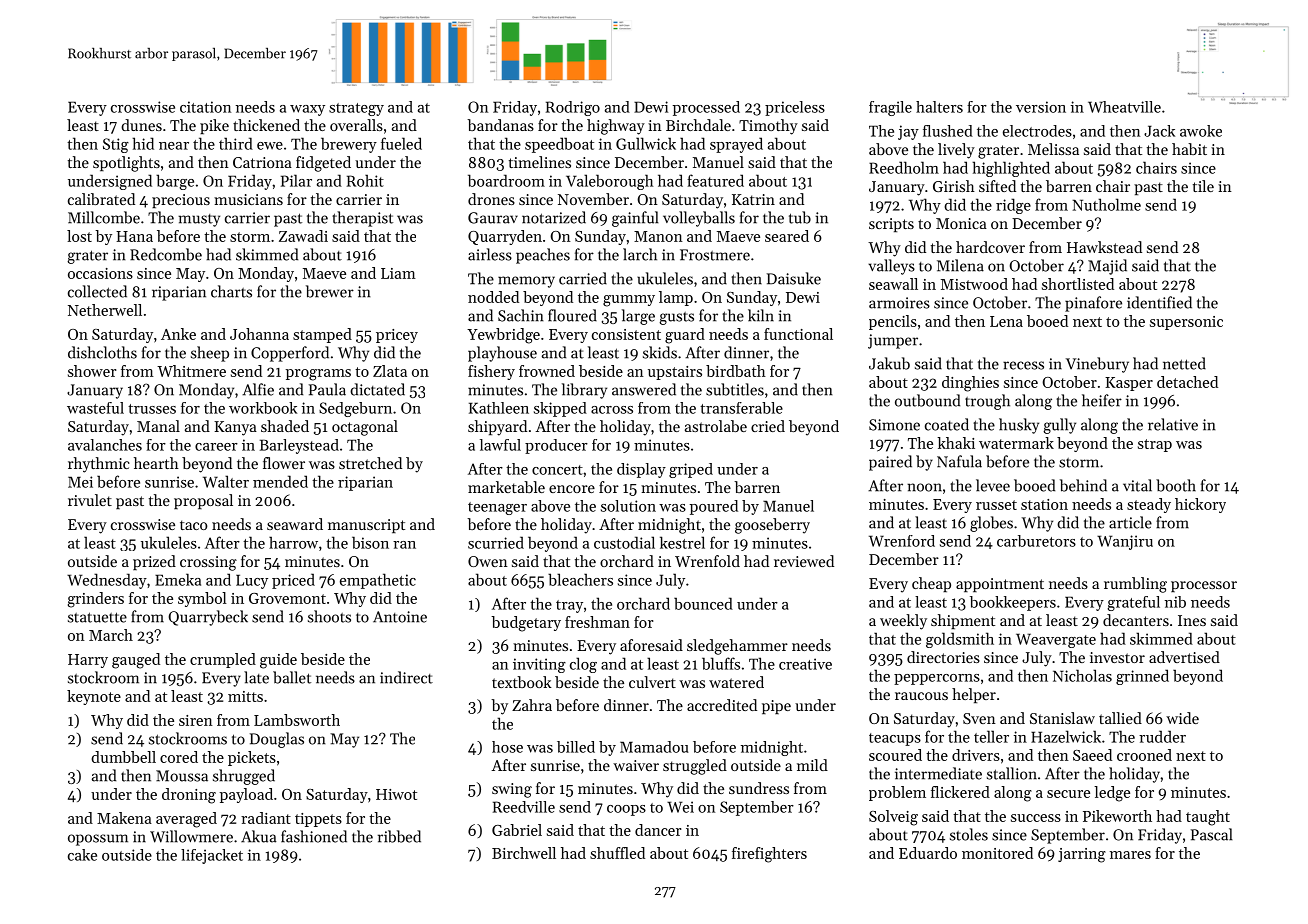  What do you see at coordinates (512, 790) in the image?
I see `swing` at bounding box center [512, 790].
